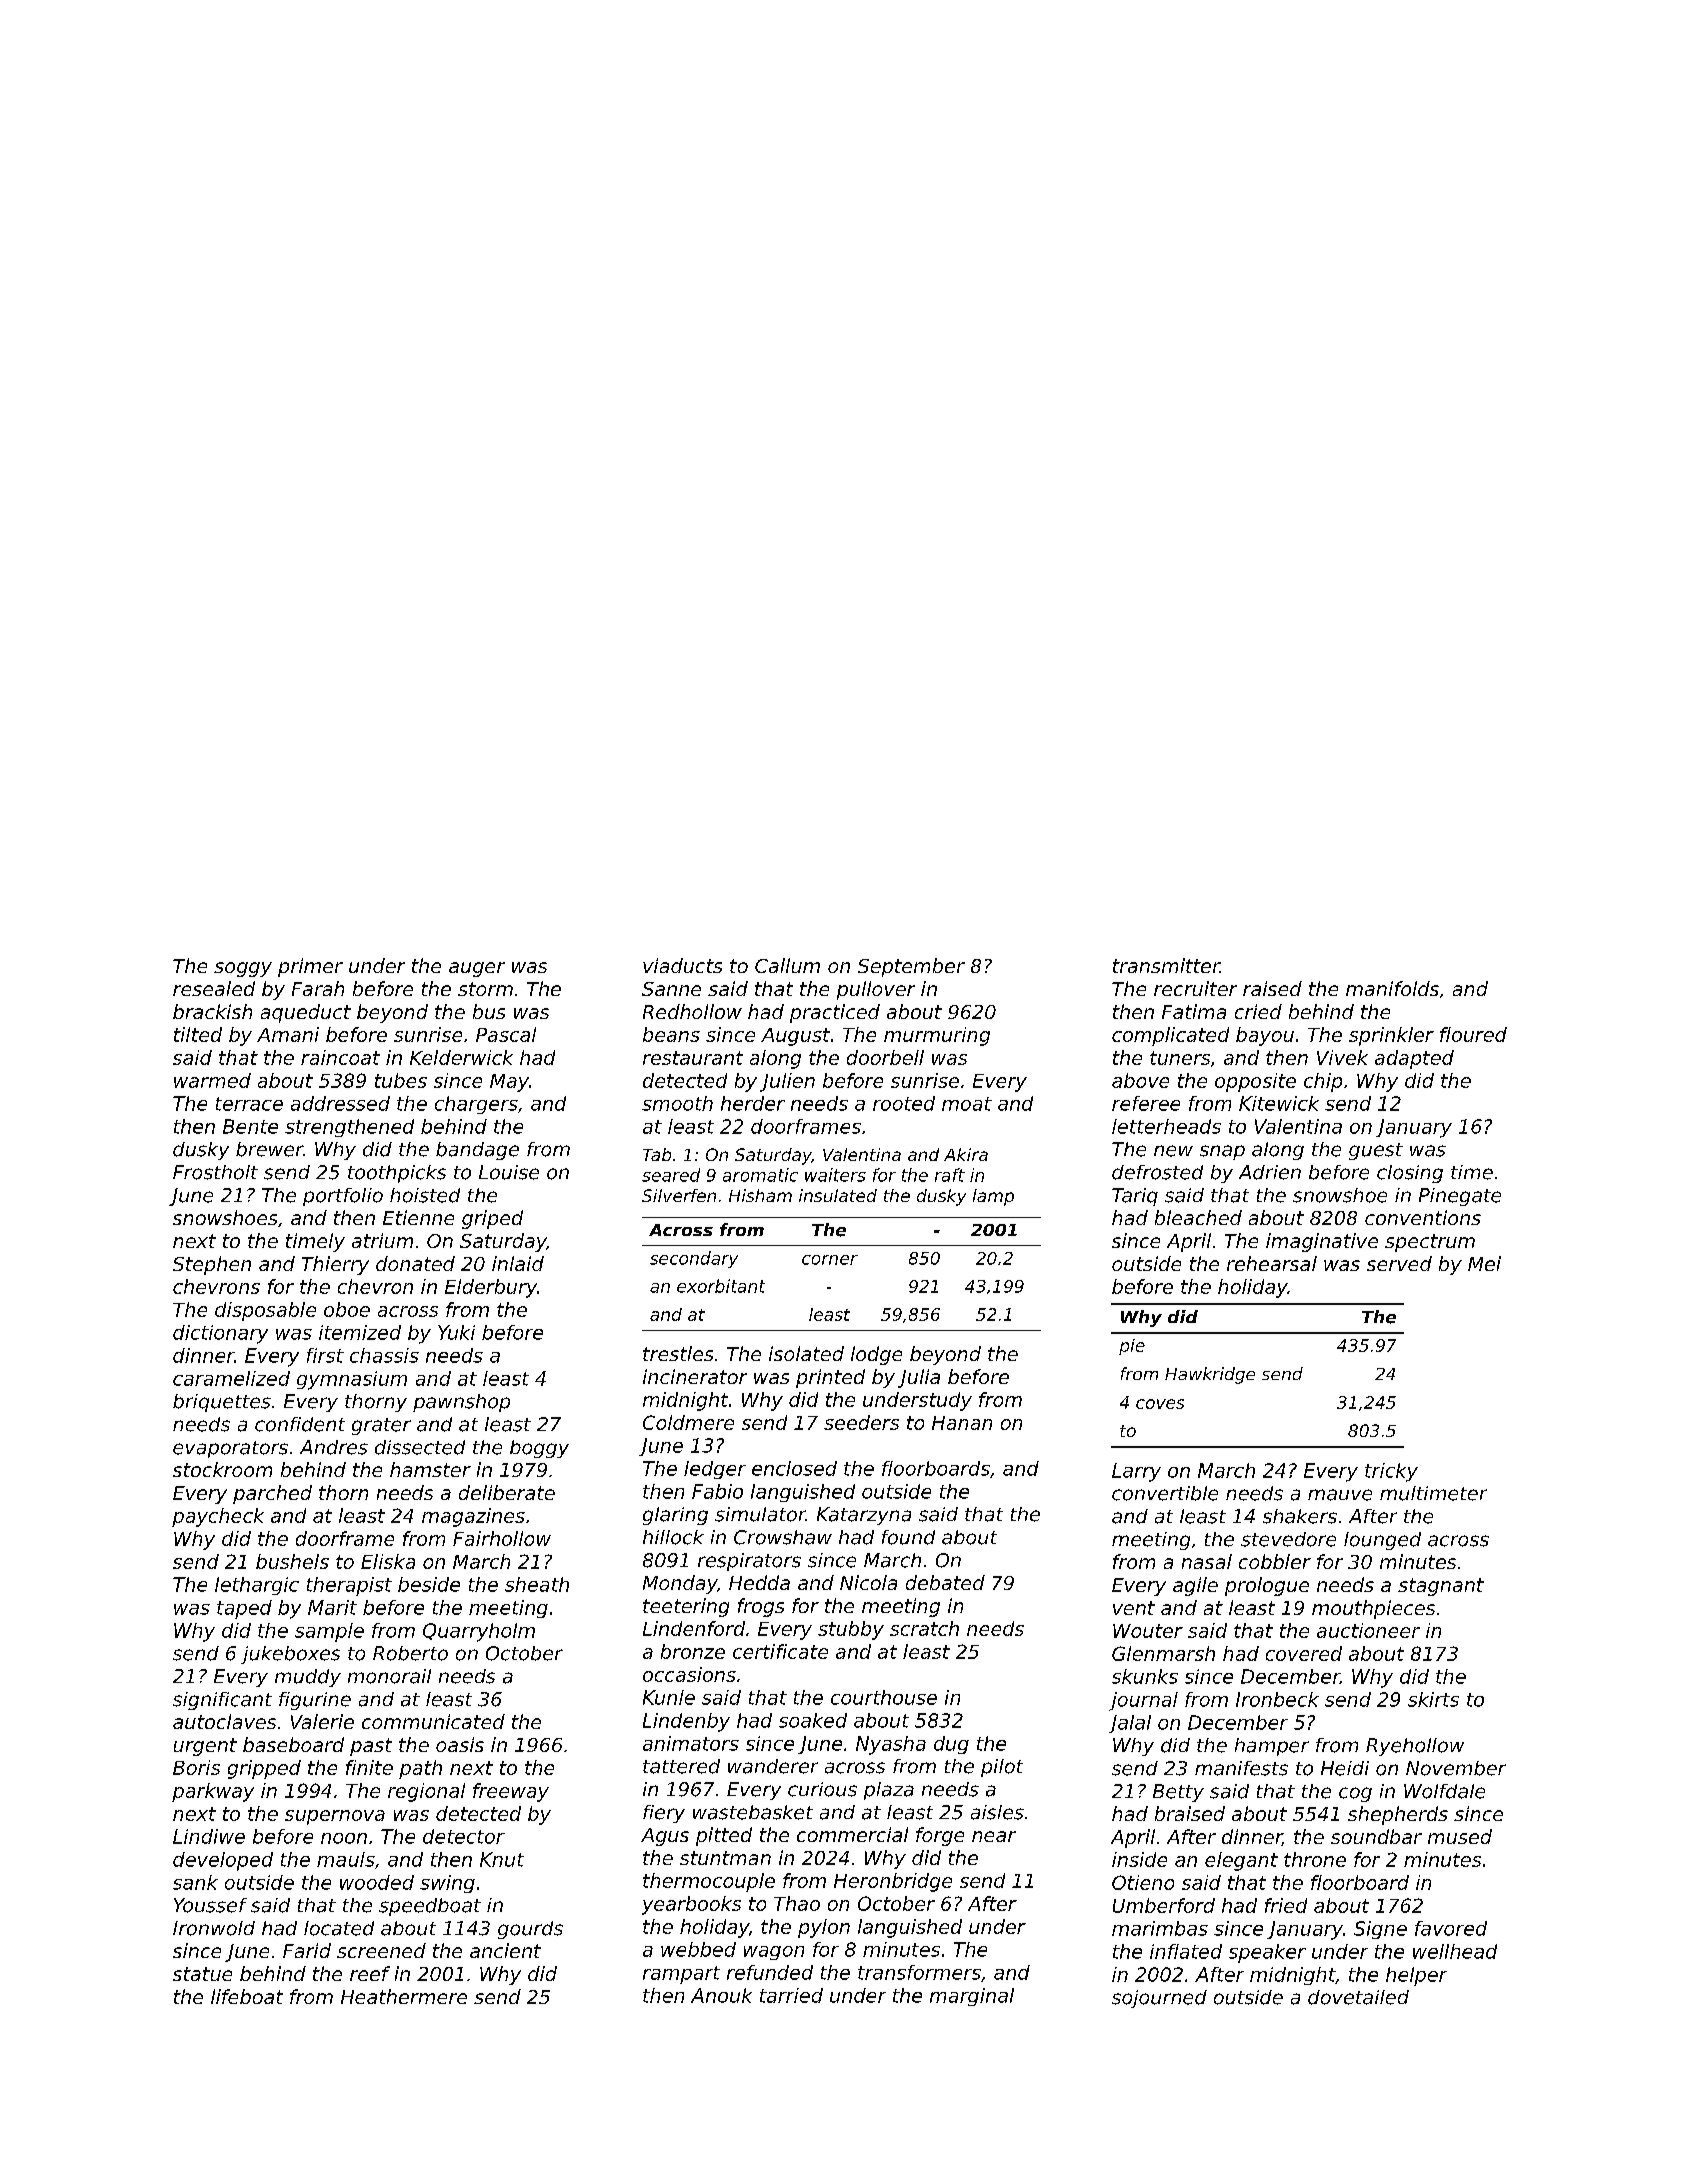 This screenshot has height=2178, width=1683. What do you see at coordinates (967, 1104) in the screenshot?
I see `moat` at bounding box center [967, 1104].
